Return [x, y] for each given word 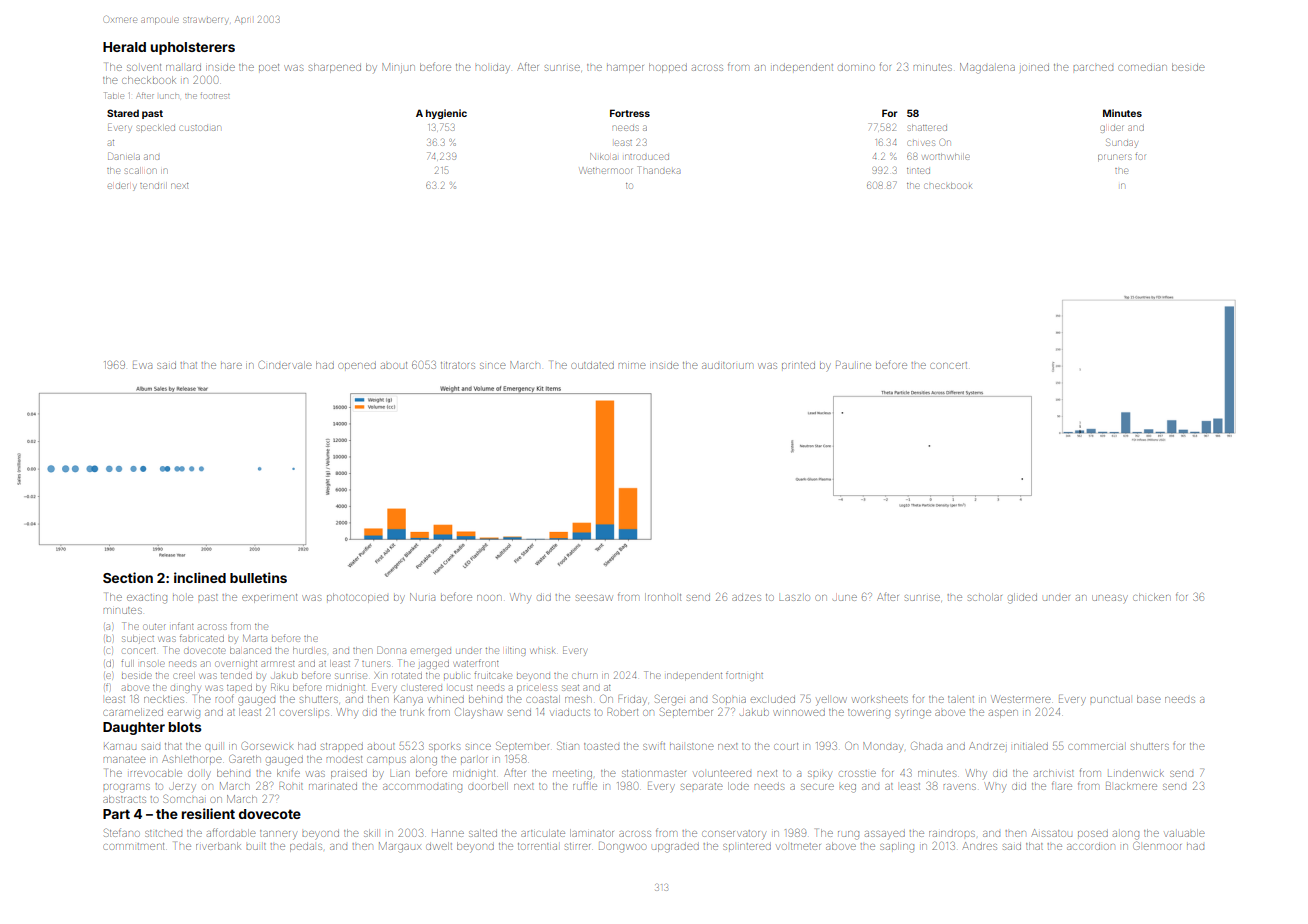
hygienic [446, 114]
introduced [647, 157]
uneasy [1110, 599]
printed [798, 365]
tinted [918, 171]
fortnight [744, 676]
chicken [1151, 597]
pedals [306, 848]
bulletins [258, 577]
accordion [1091, 847]
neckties [164, 699]
